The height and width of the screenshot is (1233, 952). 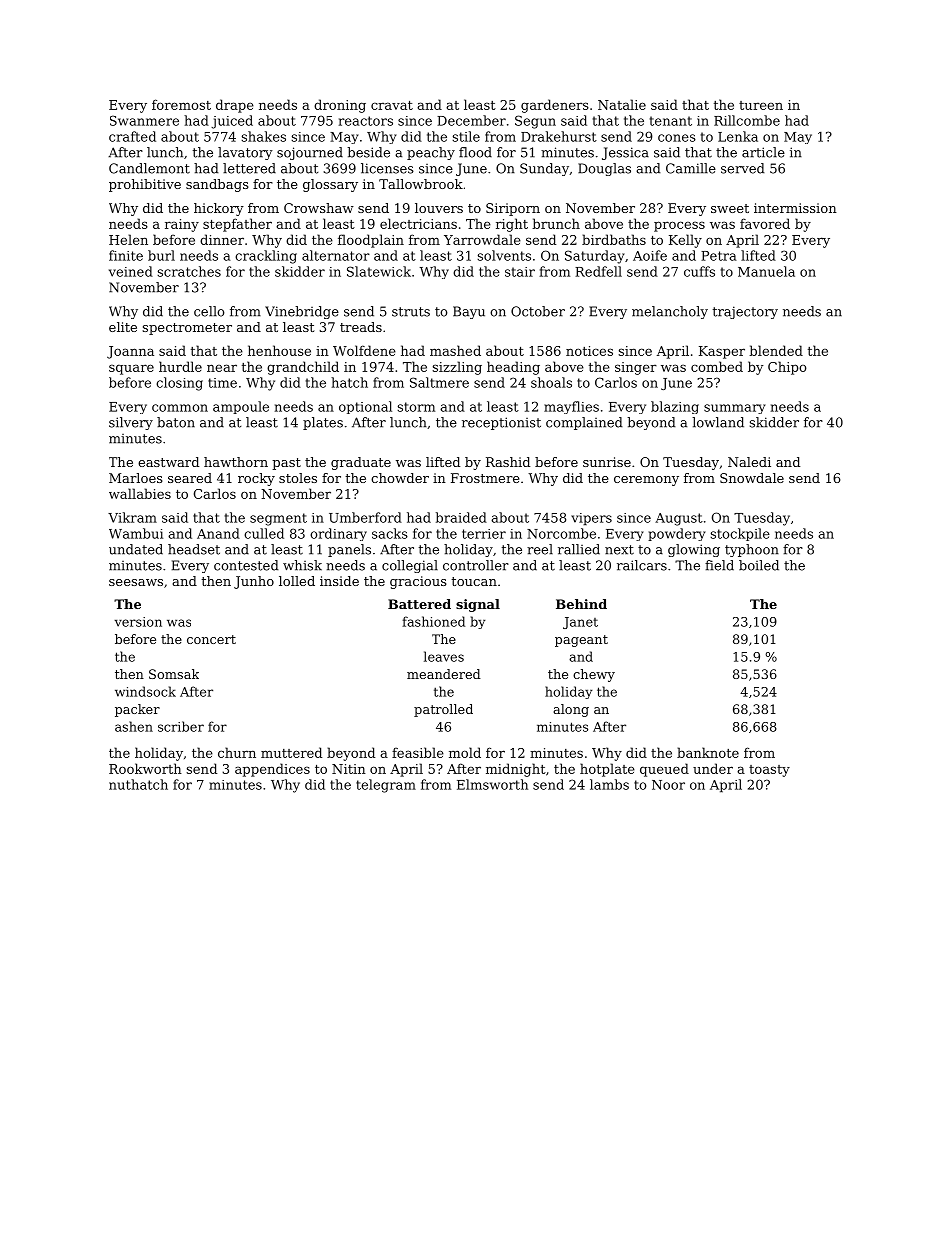 I want to click on October, so click(x=538, y=311).
